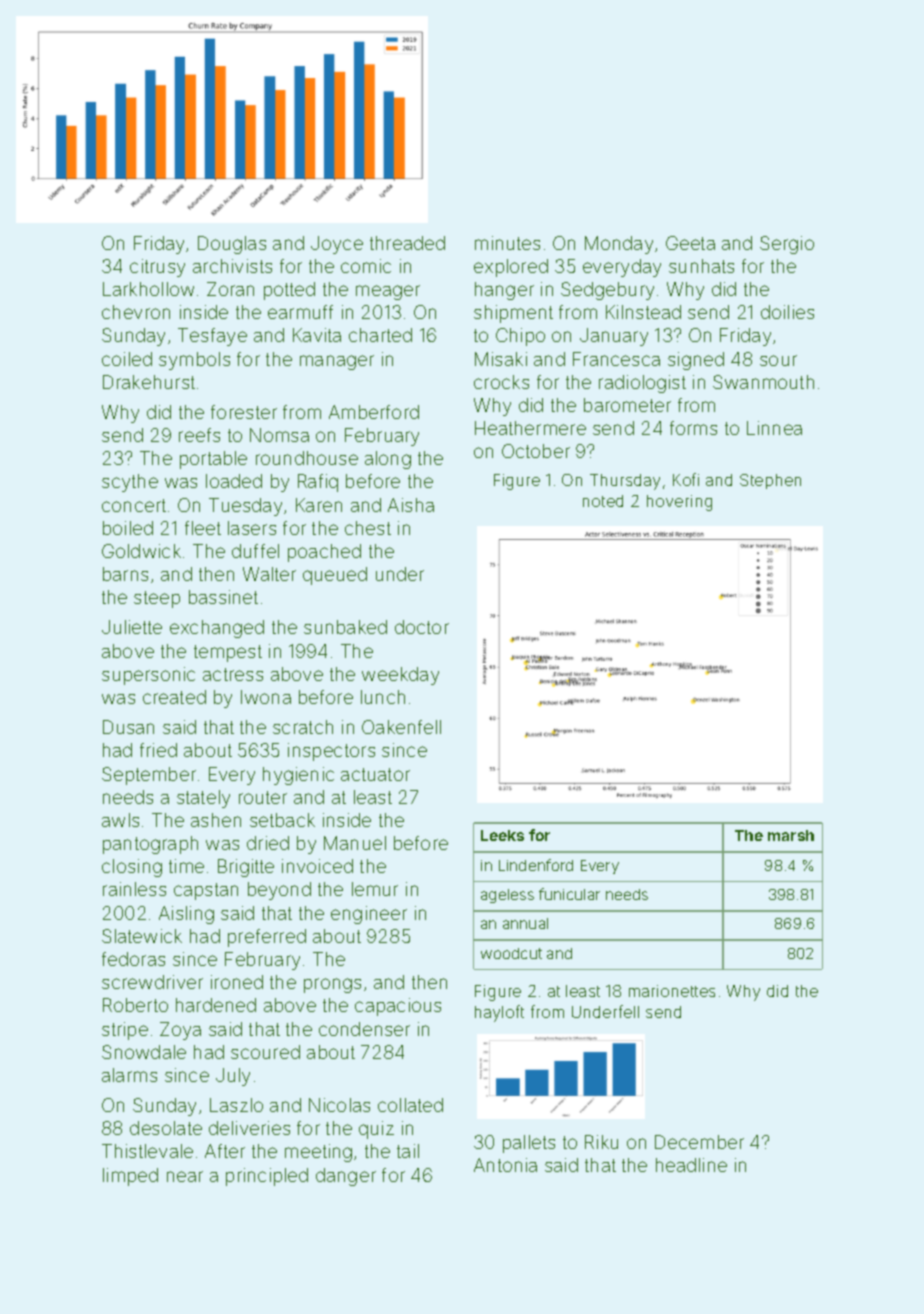  I want to click on meager, so click(388, 292).
